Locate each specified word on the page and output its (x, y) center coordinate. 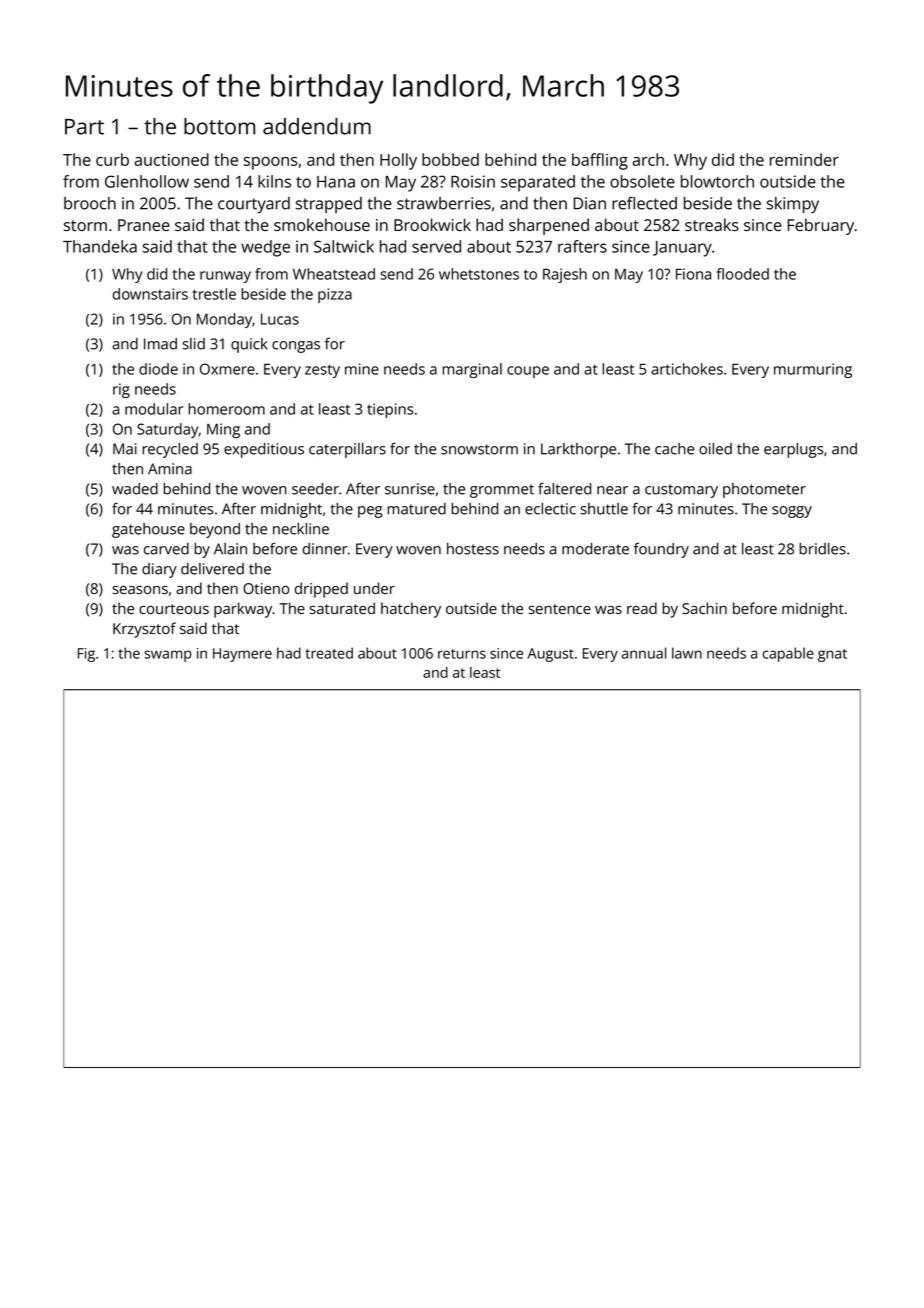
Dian (590, 203)
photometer (764, 490)
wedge (265, 248)
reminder (804, 159)
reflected (644, 203)
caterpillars (347, 450)
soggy (792, 512)
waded (135, 489)
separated (538, 183)
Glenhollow (147, 181)
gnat (832, 655)
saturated (342, 608)
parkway (243, 610)
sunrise (410, 489)
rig (121, 390)
